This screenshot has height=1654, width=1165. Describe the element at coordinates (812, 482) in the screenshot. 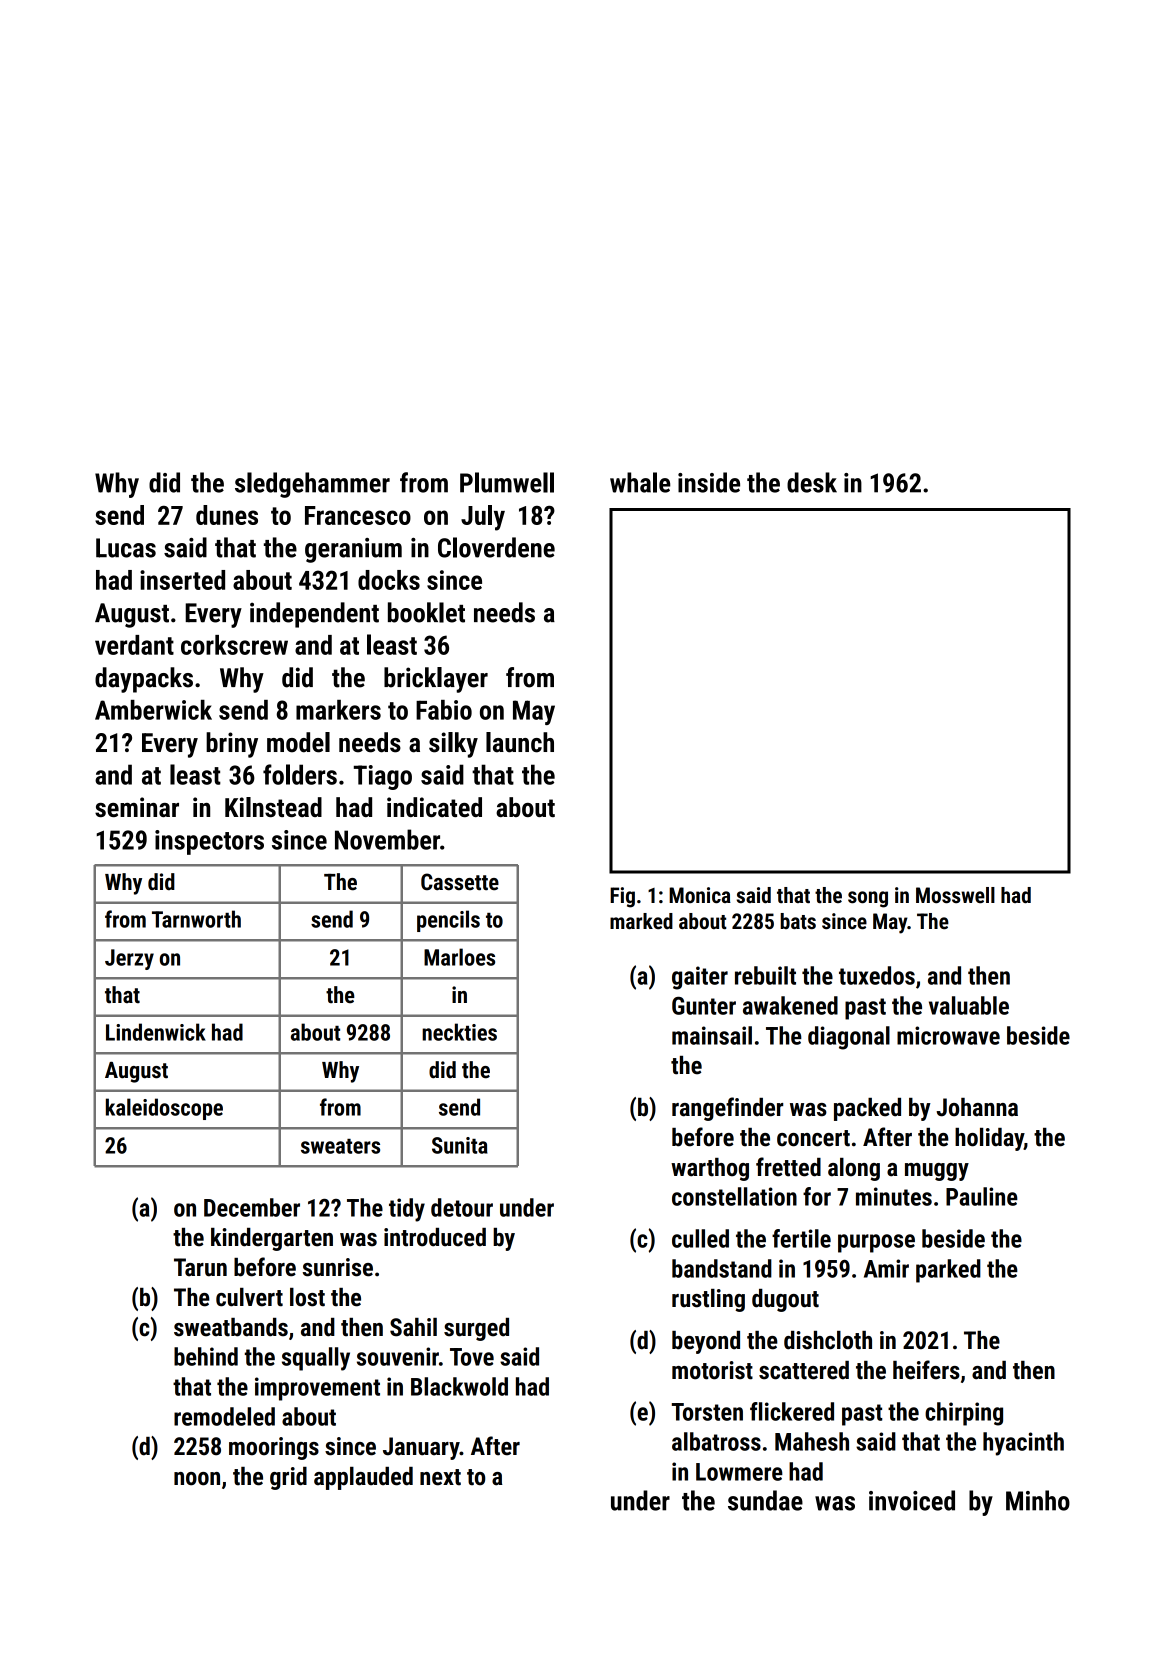

I see `desk` at that location.
